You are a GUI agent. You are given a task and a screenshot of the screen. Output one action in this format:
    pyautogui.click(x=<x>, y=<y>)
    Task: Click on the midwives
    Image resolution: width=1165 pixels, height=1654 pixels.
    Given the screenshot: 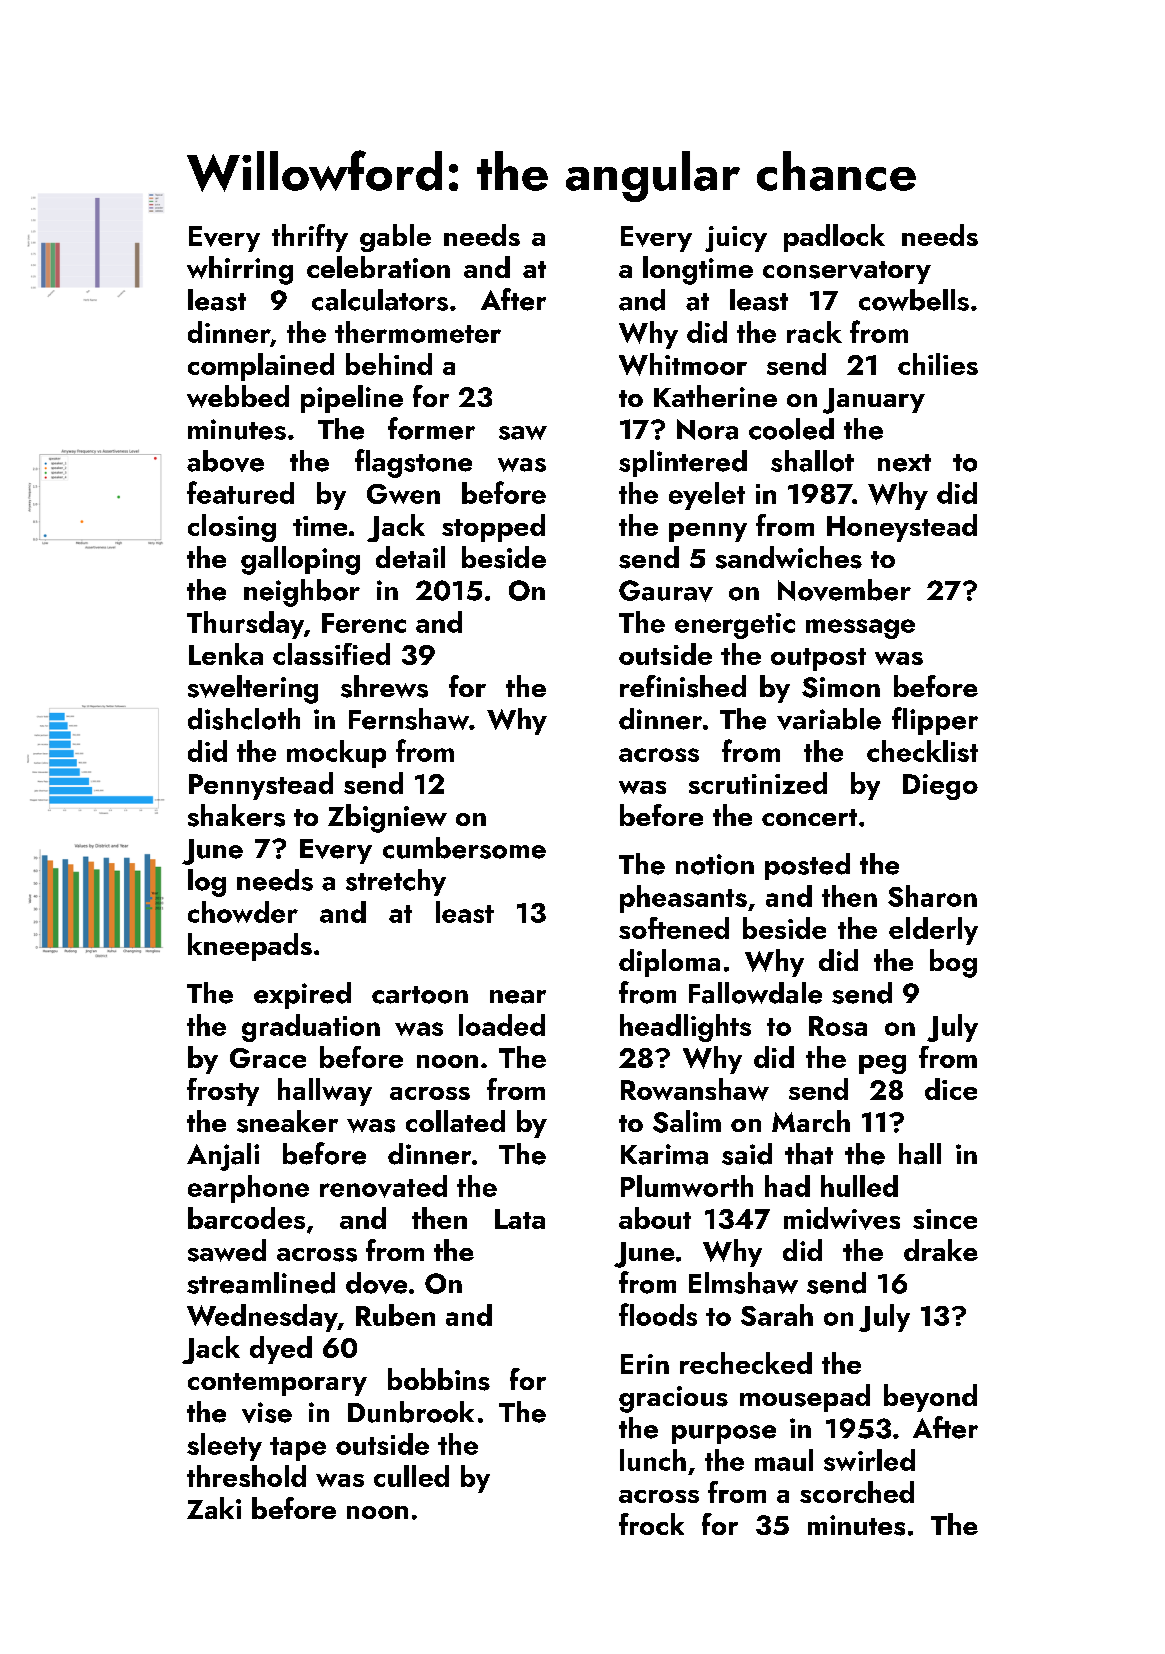 What is the action you would take?
    pyautogui.click(x=842, y=1218)
